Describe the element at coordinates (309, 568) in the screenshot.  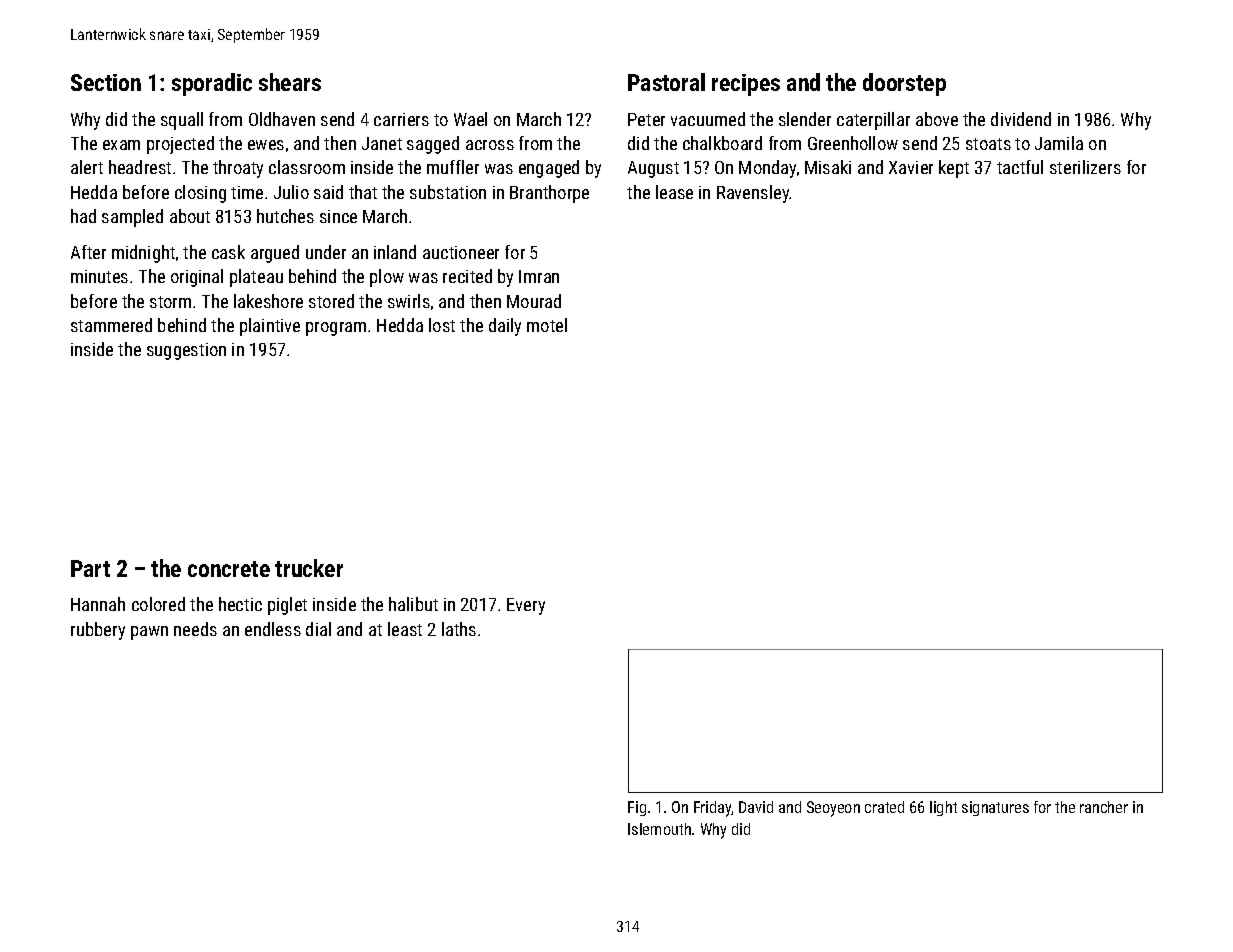
I see `trucker` at that location.
